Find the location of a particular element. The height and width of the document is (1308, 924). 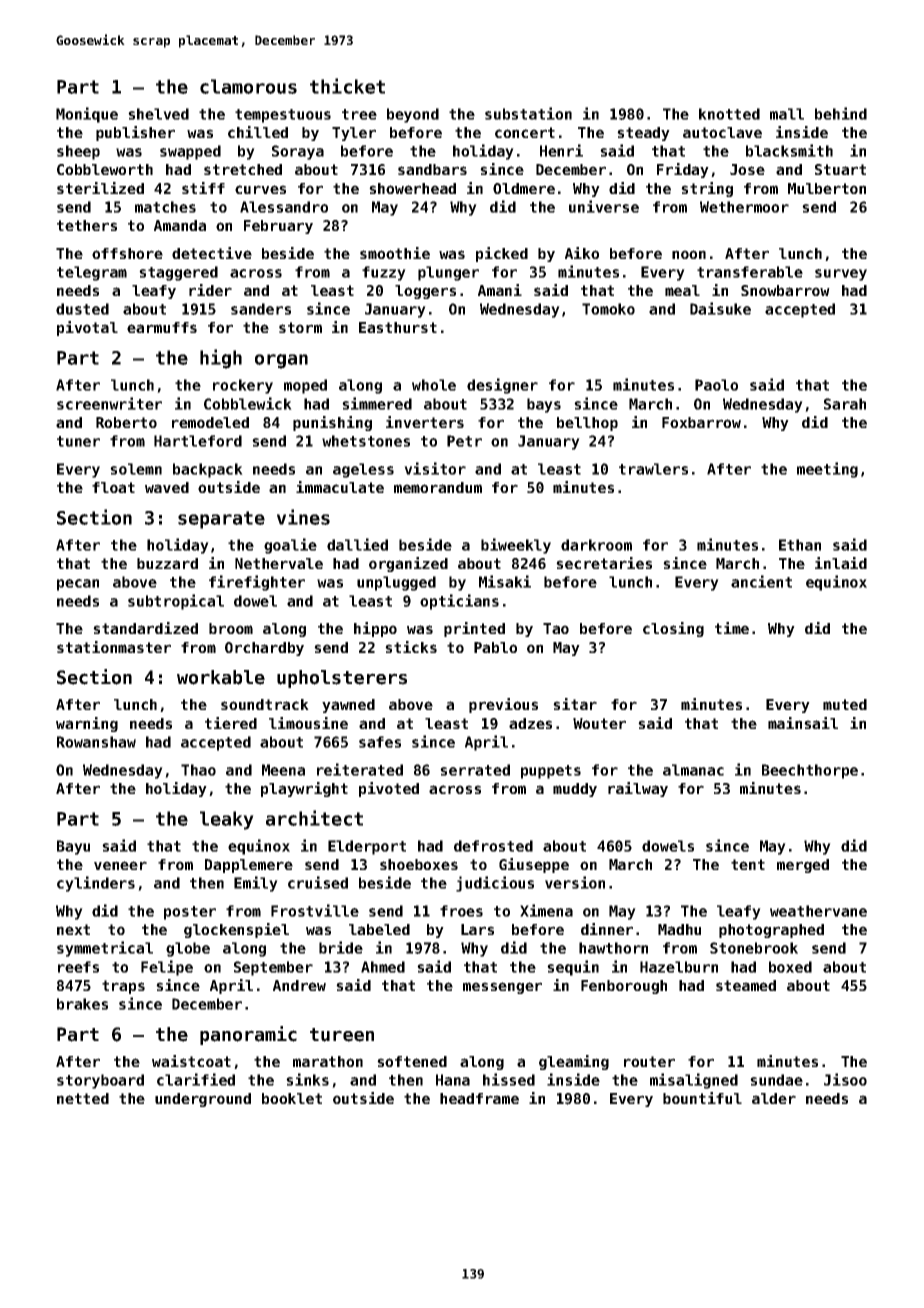

sequin is located at coordinates (573, 968).
